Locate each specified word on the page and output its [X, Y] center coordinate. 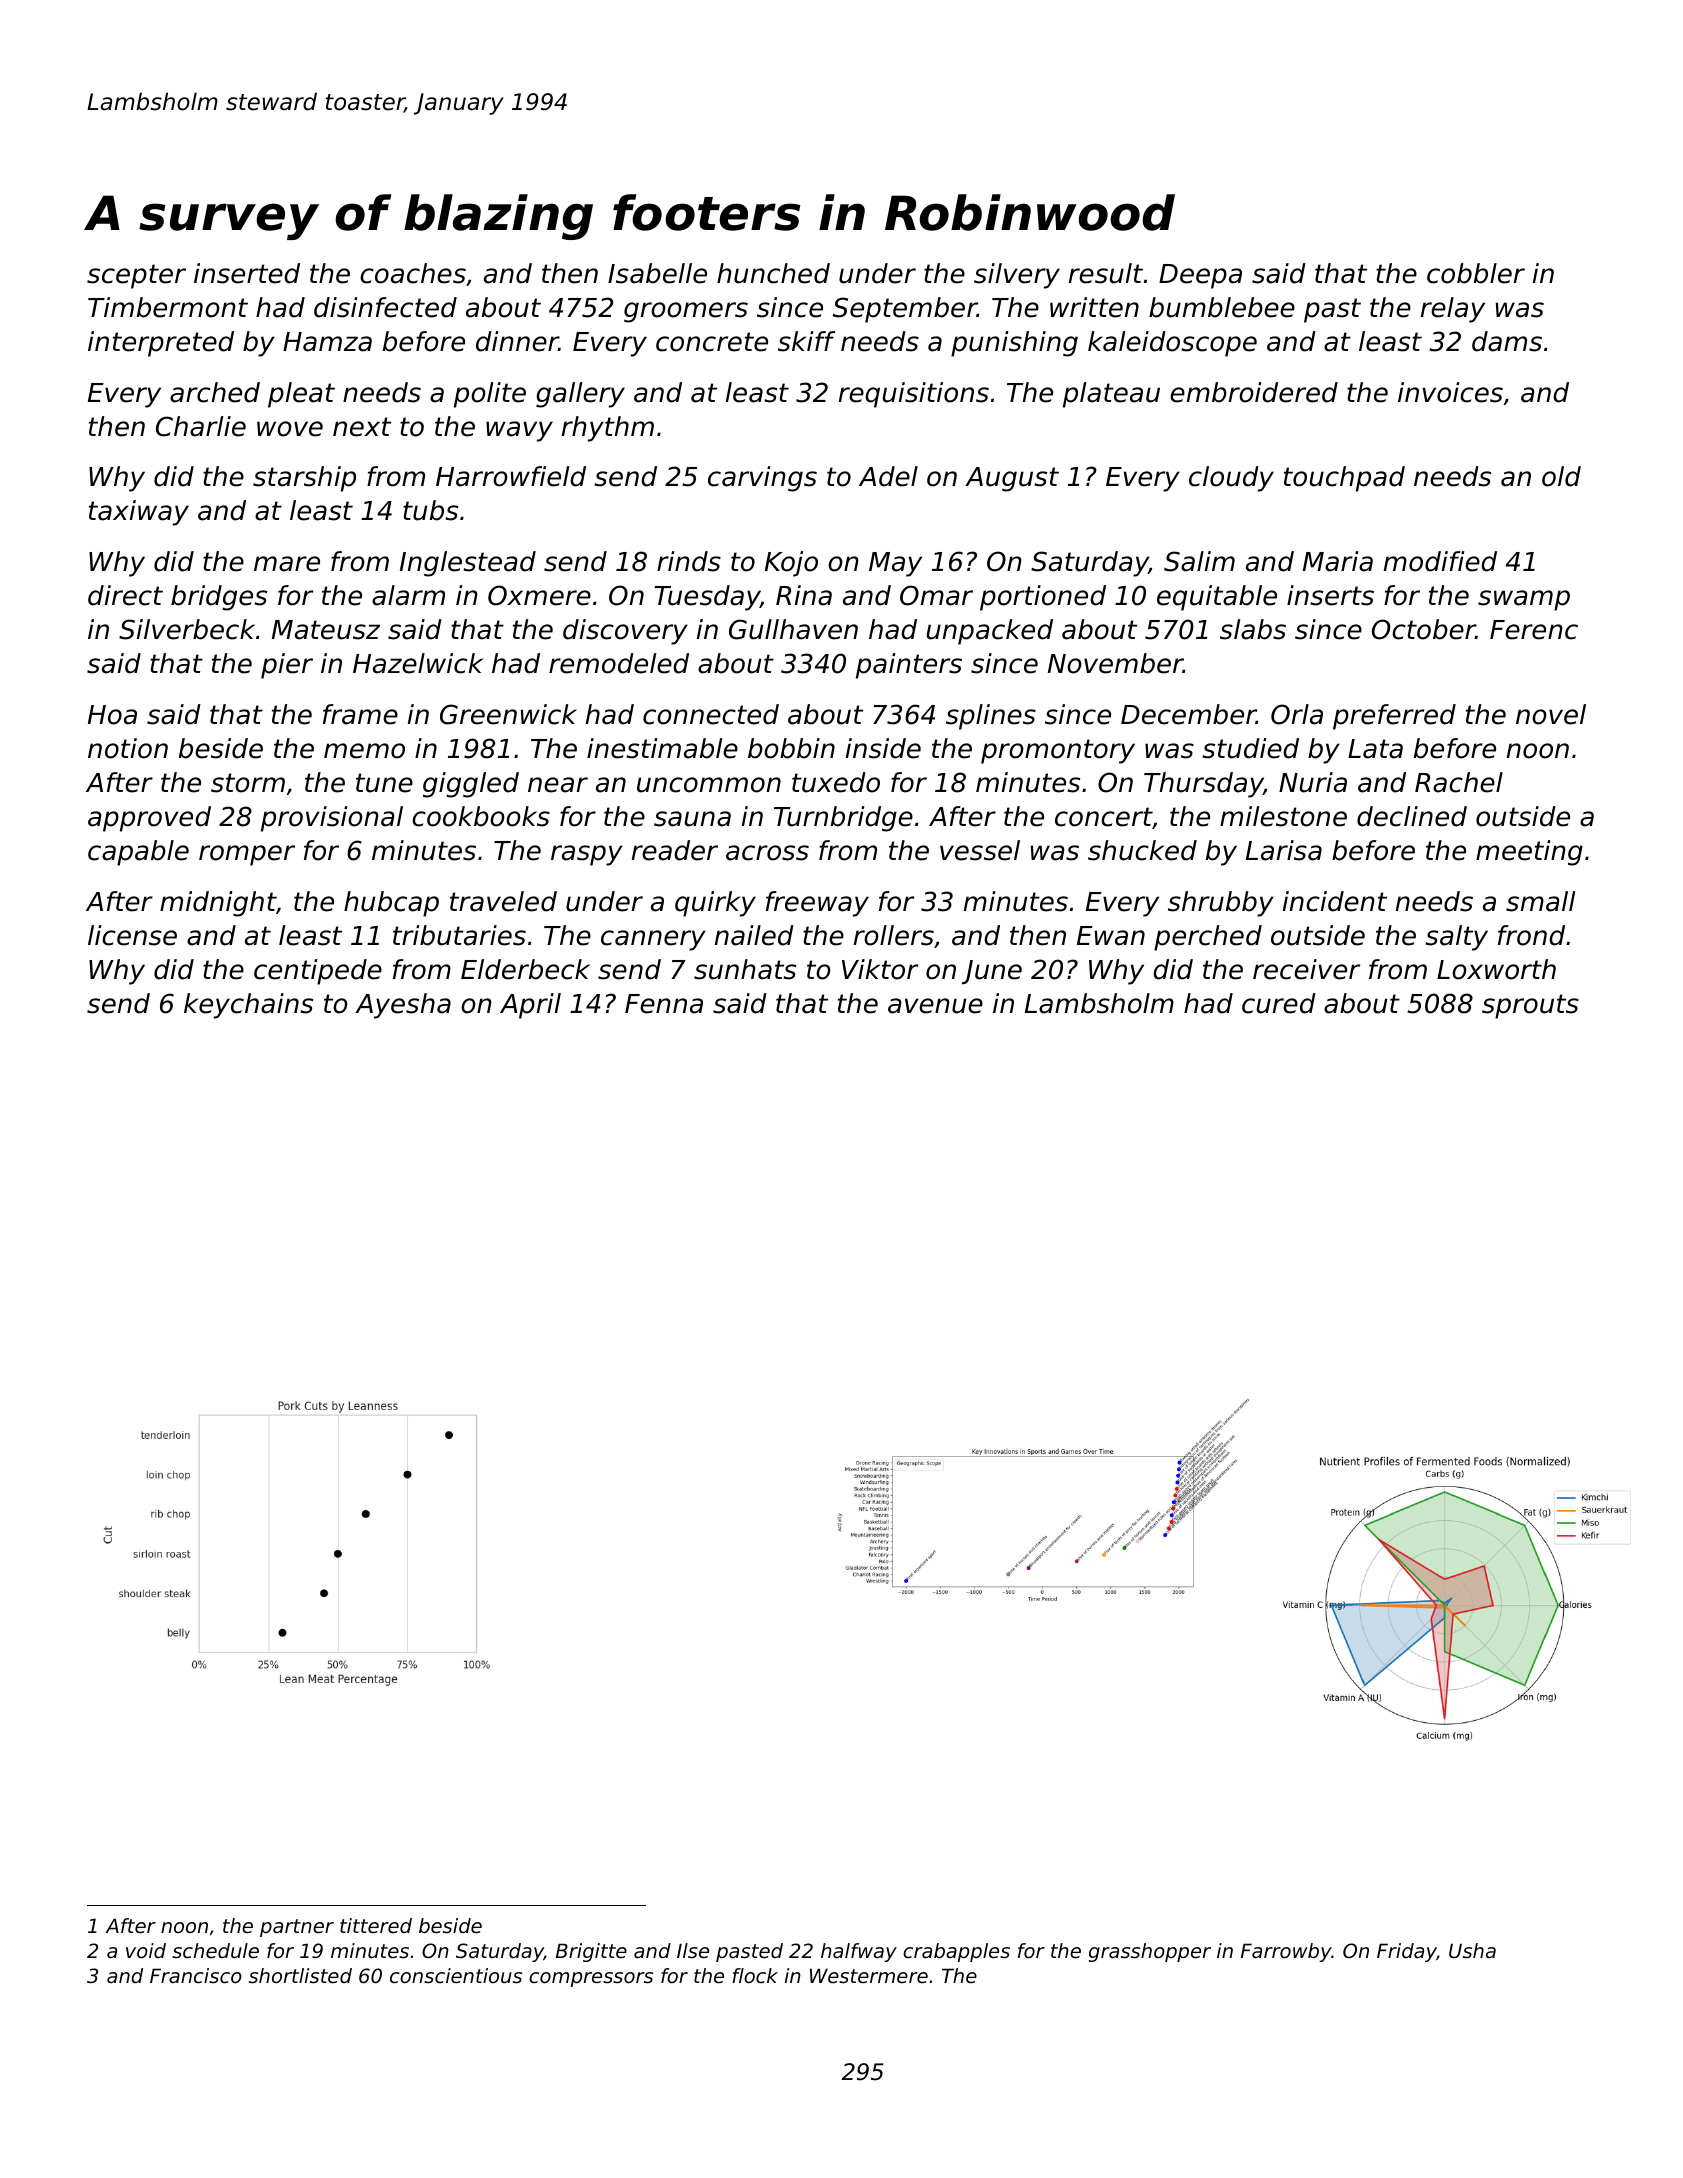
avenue [935, 1006]
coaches [413, 273]
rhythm [608, 429]
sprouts [1530, 1006]
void [146, 1950]
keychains [248, 1006]
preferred [1394, 717]
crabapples [956, 1952]
